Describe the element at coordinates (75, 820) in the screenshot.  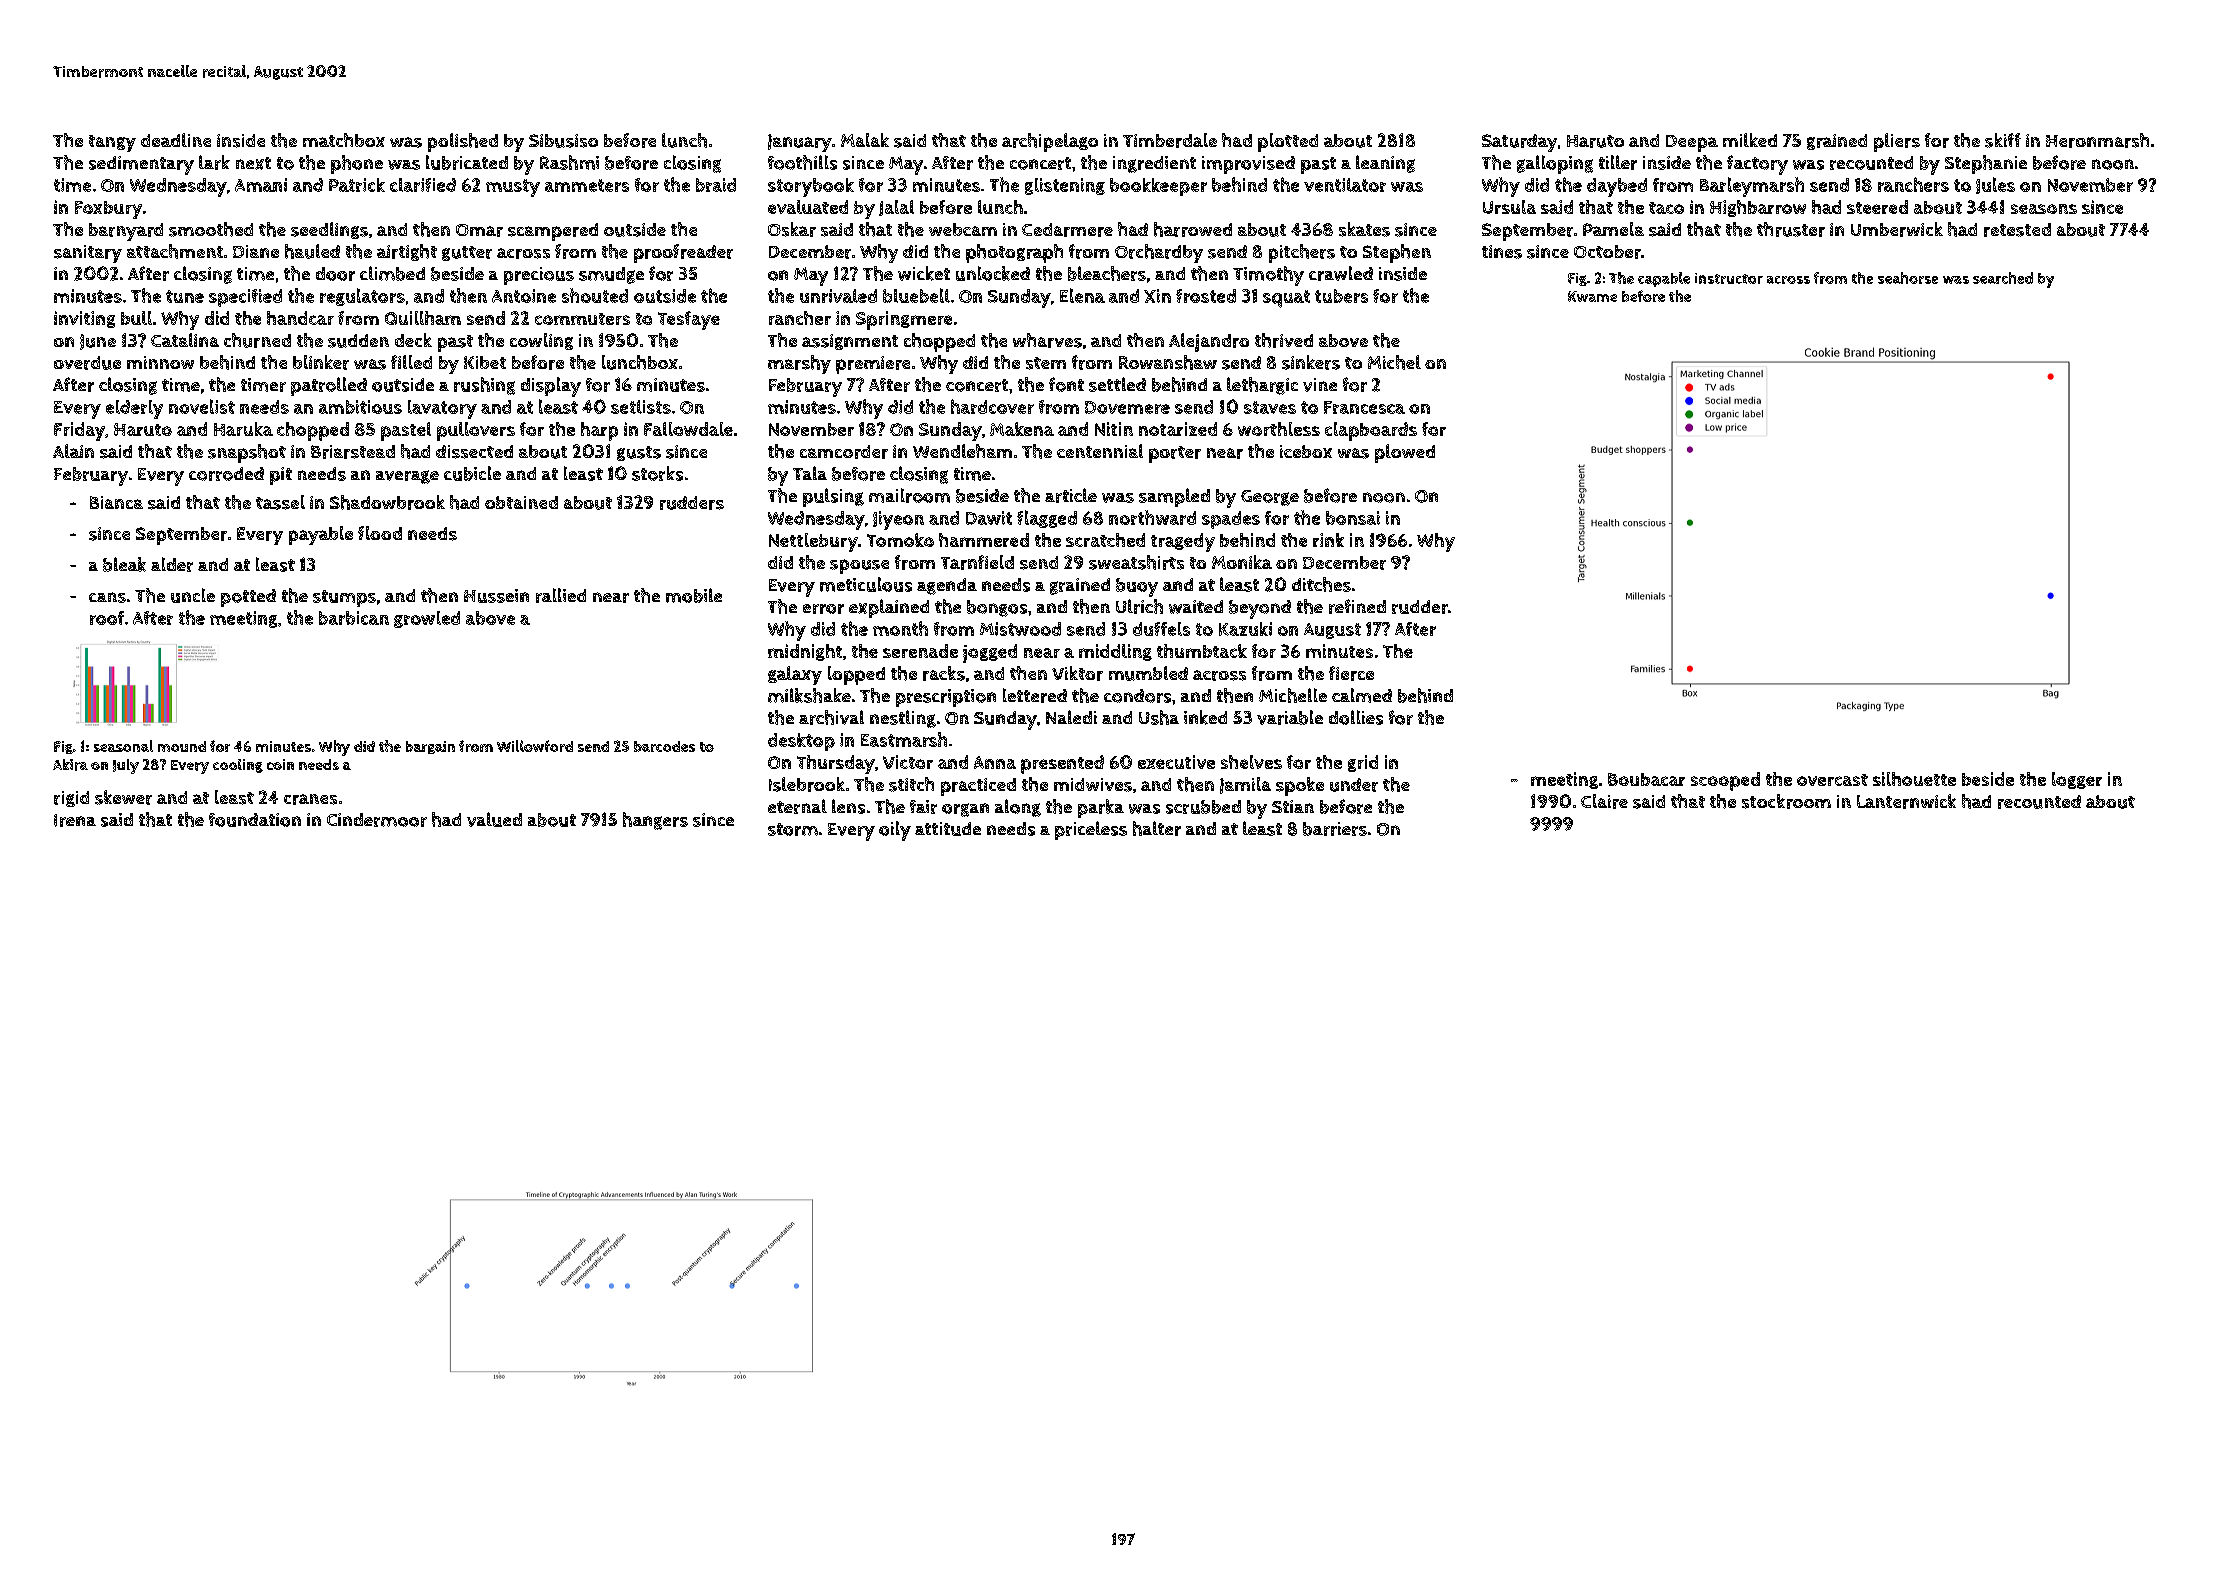
I see `Irena` at that location.
